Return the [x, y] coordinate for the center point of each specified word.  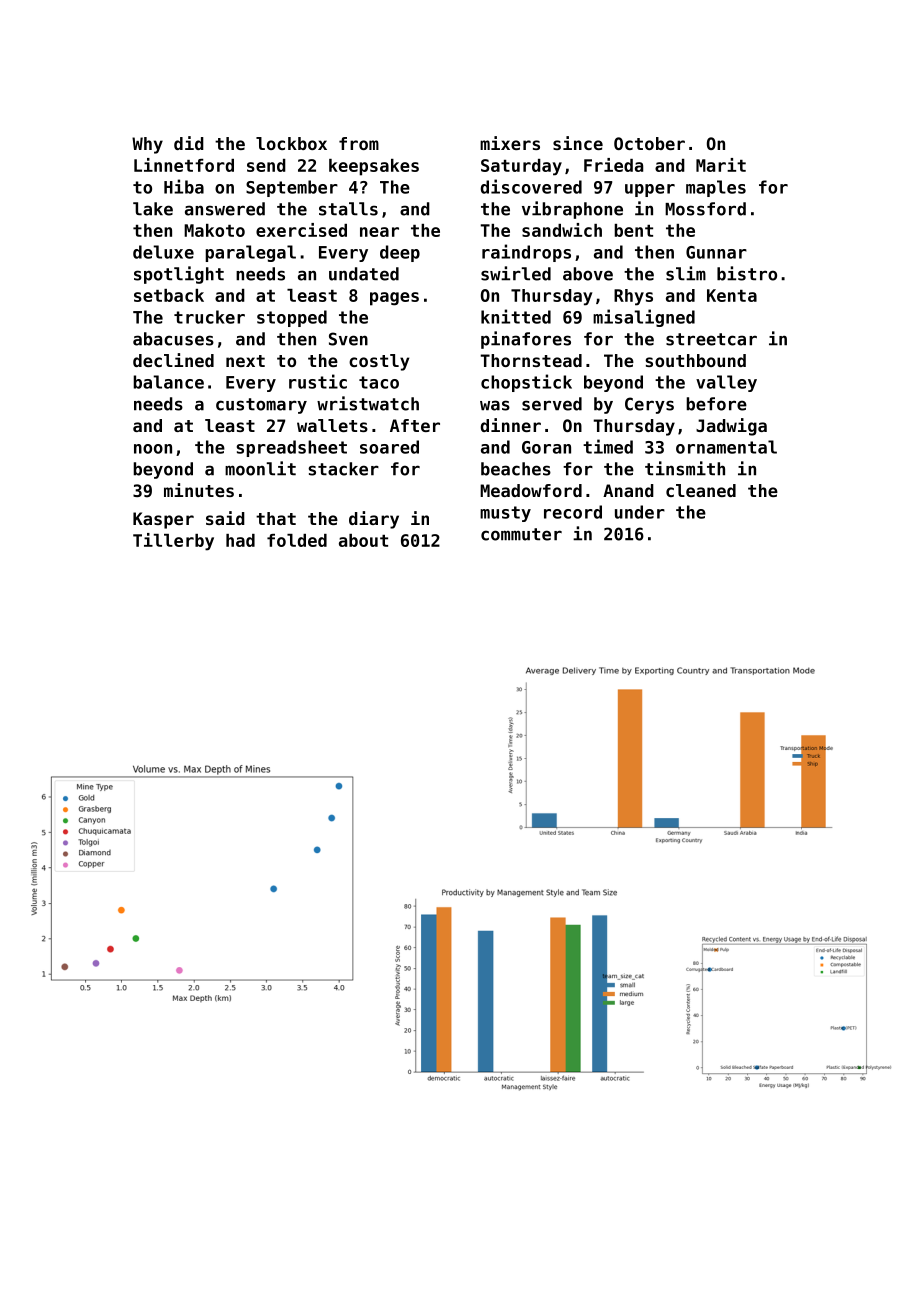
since [578, 143]
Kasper [163, 520]
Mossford [705, 209]
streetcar [711, 339]
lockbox [291, 143]
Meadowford [531, 490]
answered [225, 209]
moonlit [260, 468]
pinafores [526, 340]
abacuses [173, 339]
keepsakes [374, 167]
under [640, 512]
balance [168, 382]
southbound [695, 360]
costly [379, 362]
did [189, 143]
